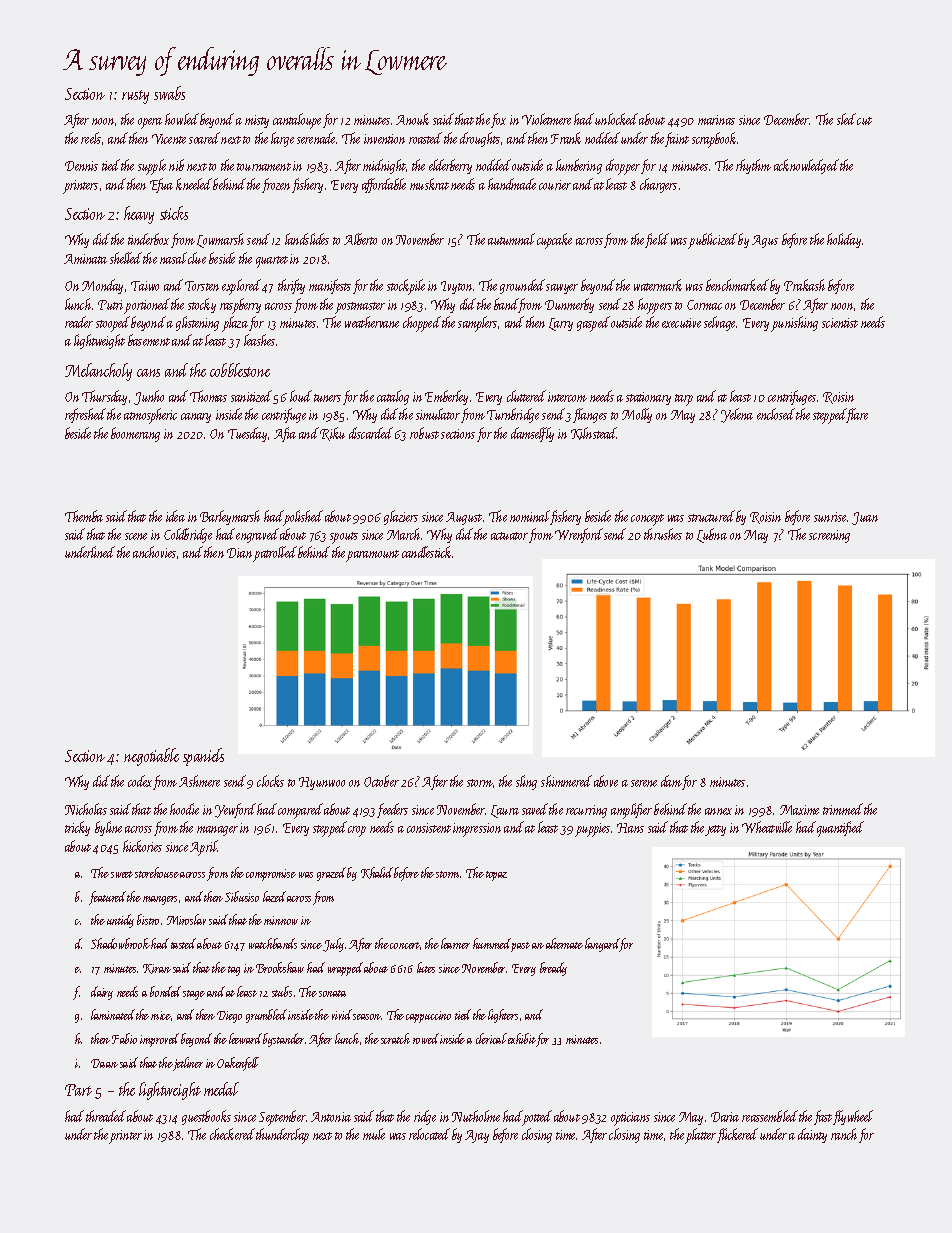 Image resolution: width=952 pixels, height=1233 pixels. What do you see at coordinates (701, 1135) in the image?
I see `platter` at bounding box center [701, 1135].
